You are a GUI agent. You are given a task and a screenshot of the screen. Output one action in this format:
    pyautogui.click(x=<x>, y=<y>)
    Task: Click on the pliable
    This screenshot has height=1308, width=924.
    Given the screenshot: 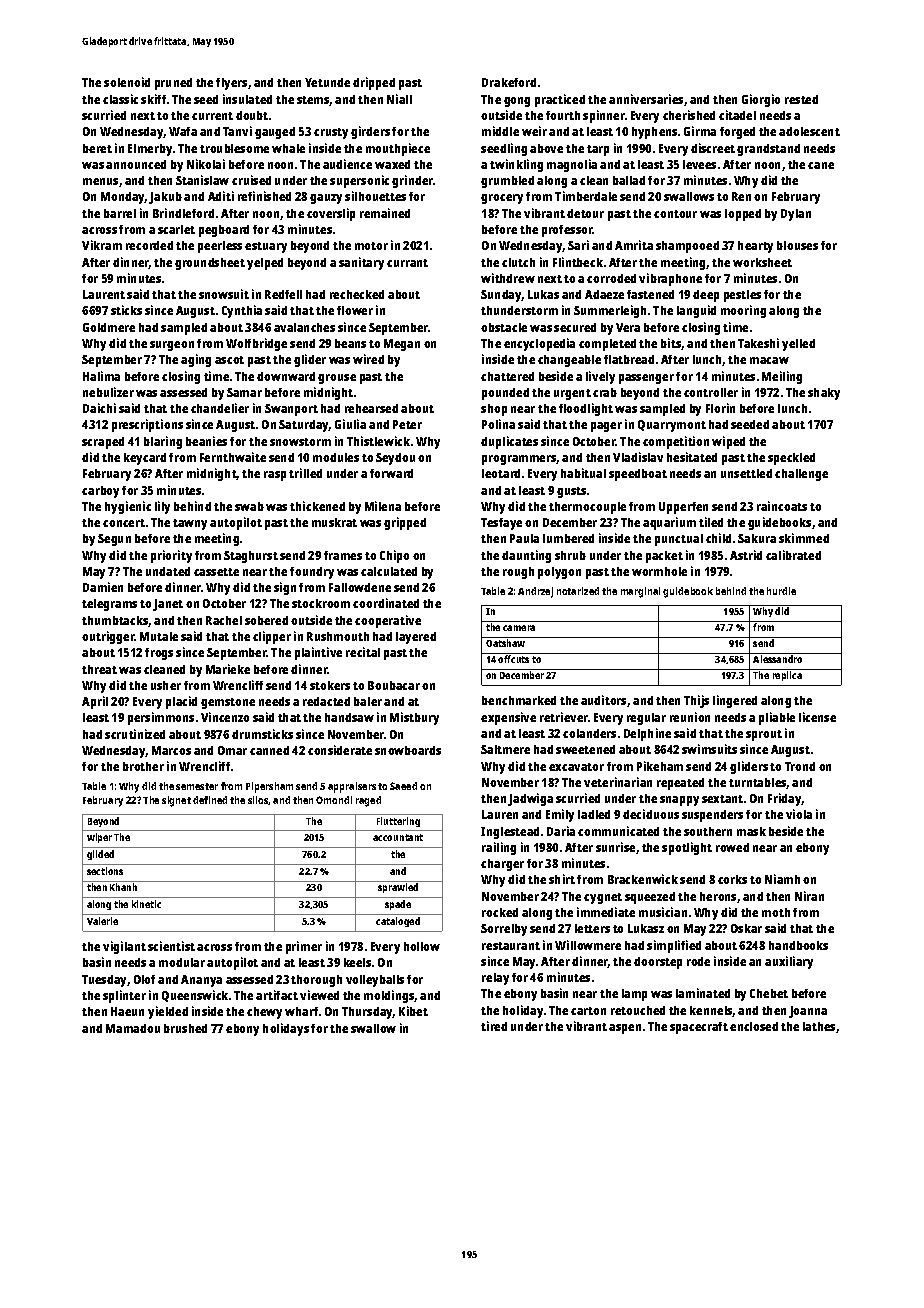 What is the action you would take?
    pyautogui.click(x=777, y=718)
